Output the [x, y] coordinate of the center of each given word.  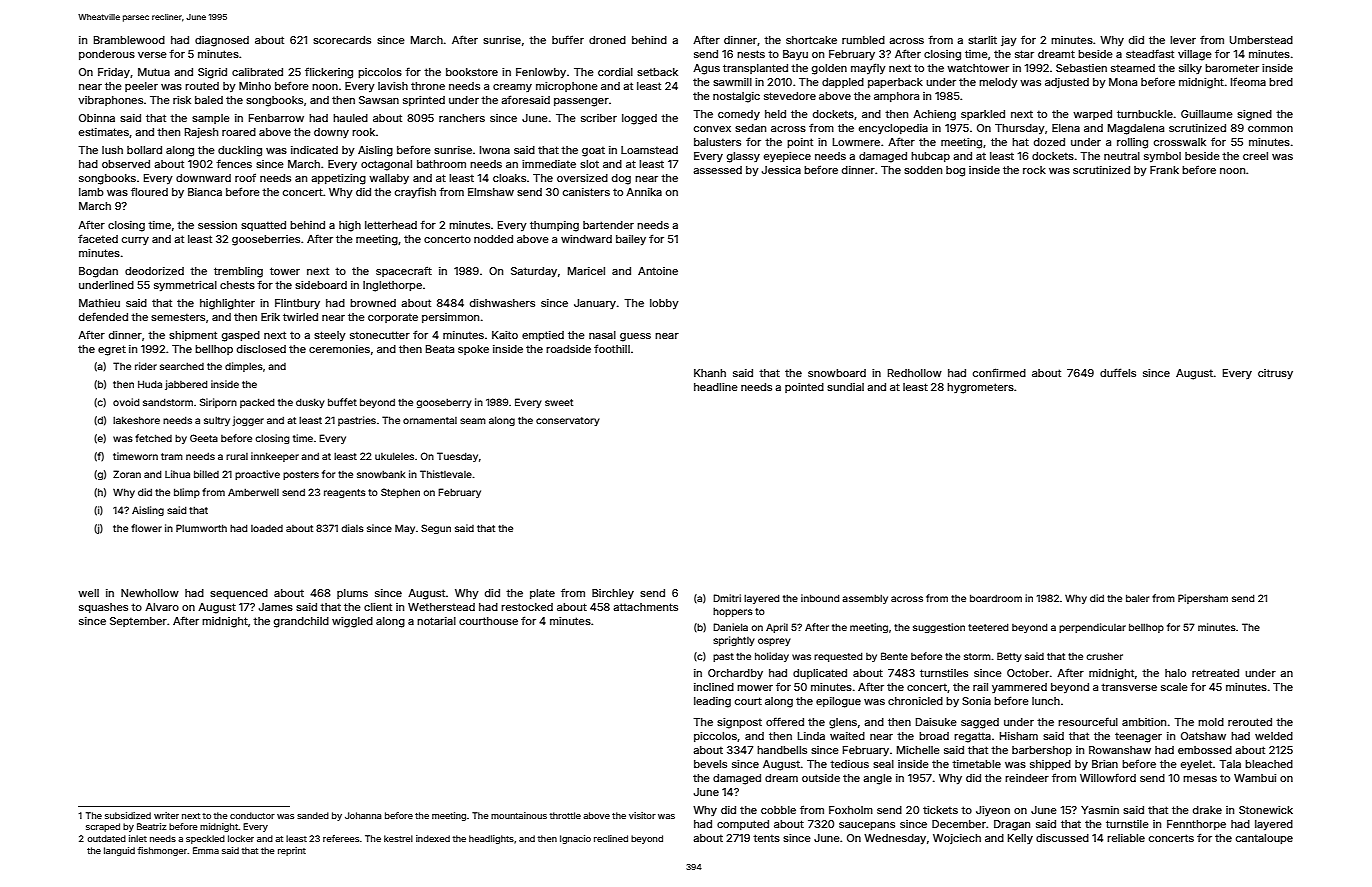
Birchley [613, 594]
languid [119, 851]
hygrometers [980, 388]
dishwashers [502, 303]
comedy [739, 115]
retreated [1215, 673]
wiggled [352, 622]
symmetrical [185, 286]
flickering [329, 73]
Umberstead [1261, 40]
